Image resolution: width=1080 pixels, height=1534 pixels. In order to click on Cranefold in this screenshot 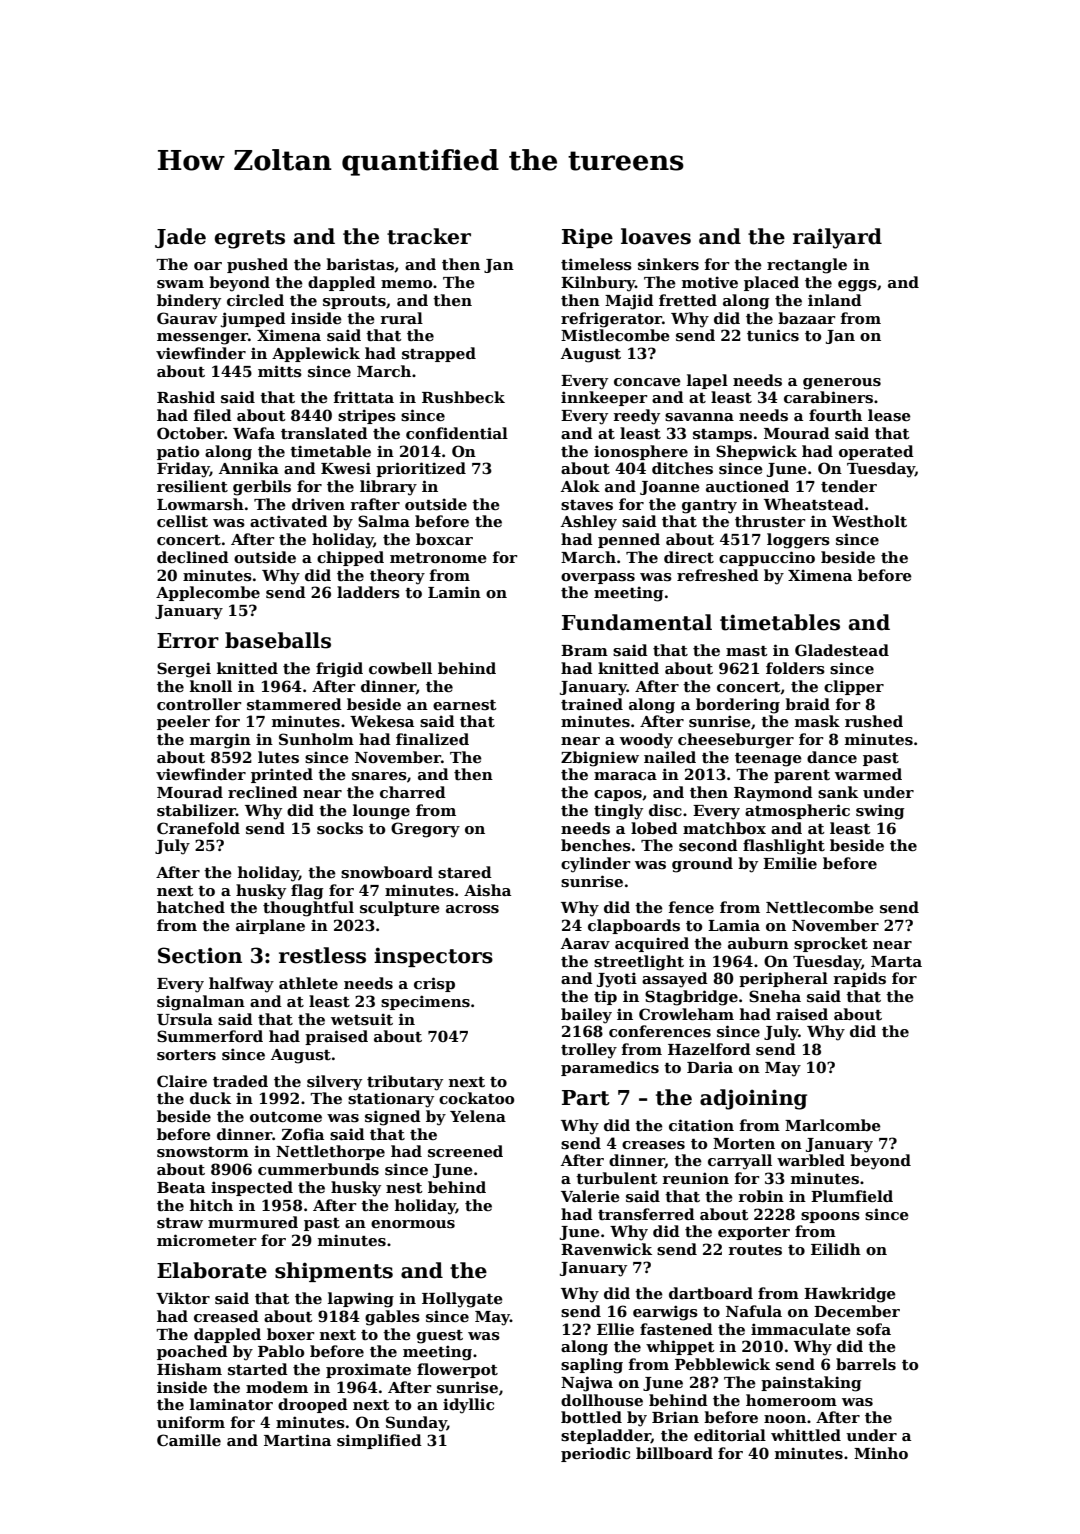, I will do `click(198, 828)`.
